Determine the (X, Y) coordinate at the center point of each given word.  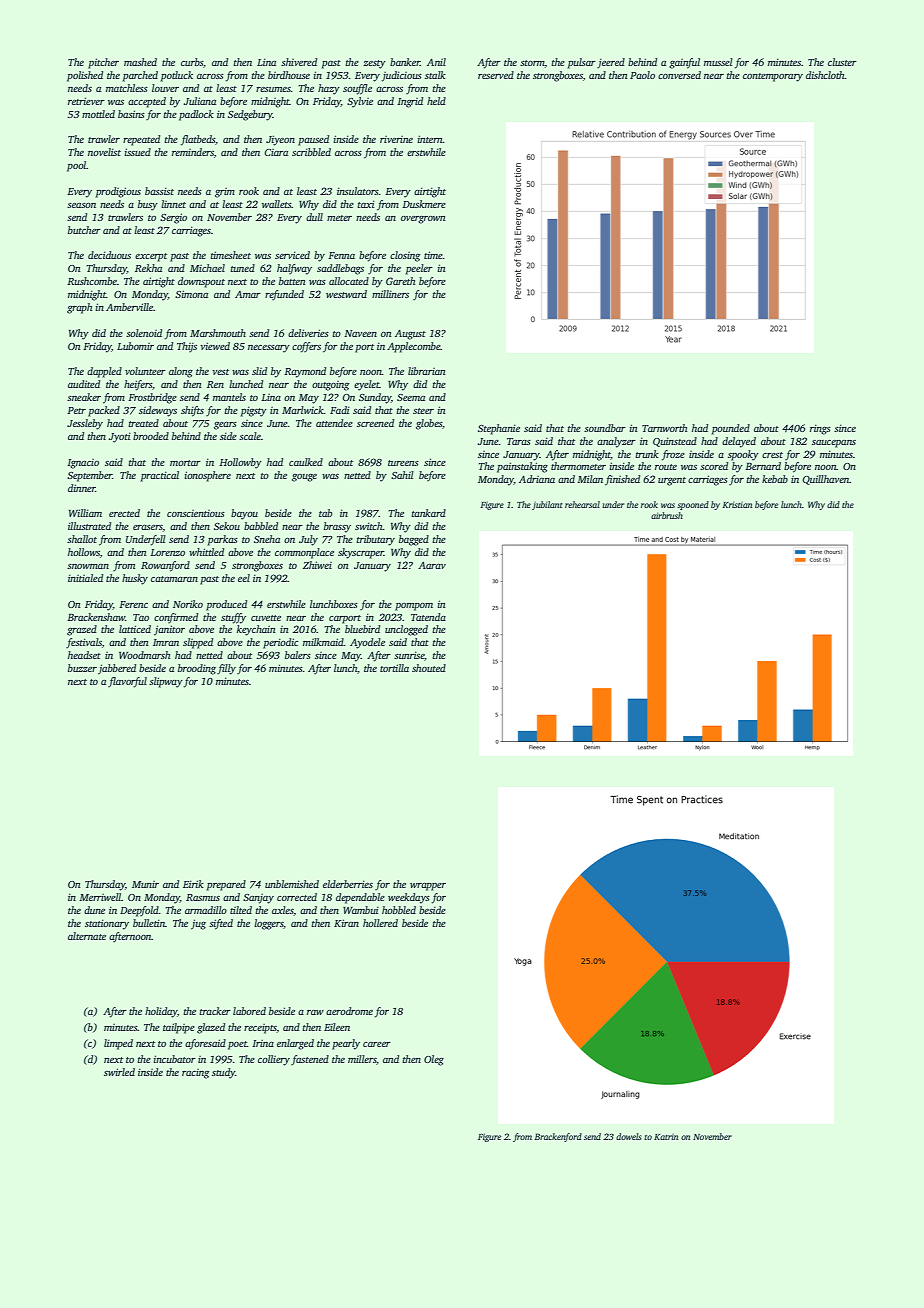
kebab (775, 479)
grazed (82, 630)
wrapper (428, 887)
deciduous (109, 255)
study (223, 1073)
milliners (390, 294)
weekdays (409, 898)
